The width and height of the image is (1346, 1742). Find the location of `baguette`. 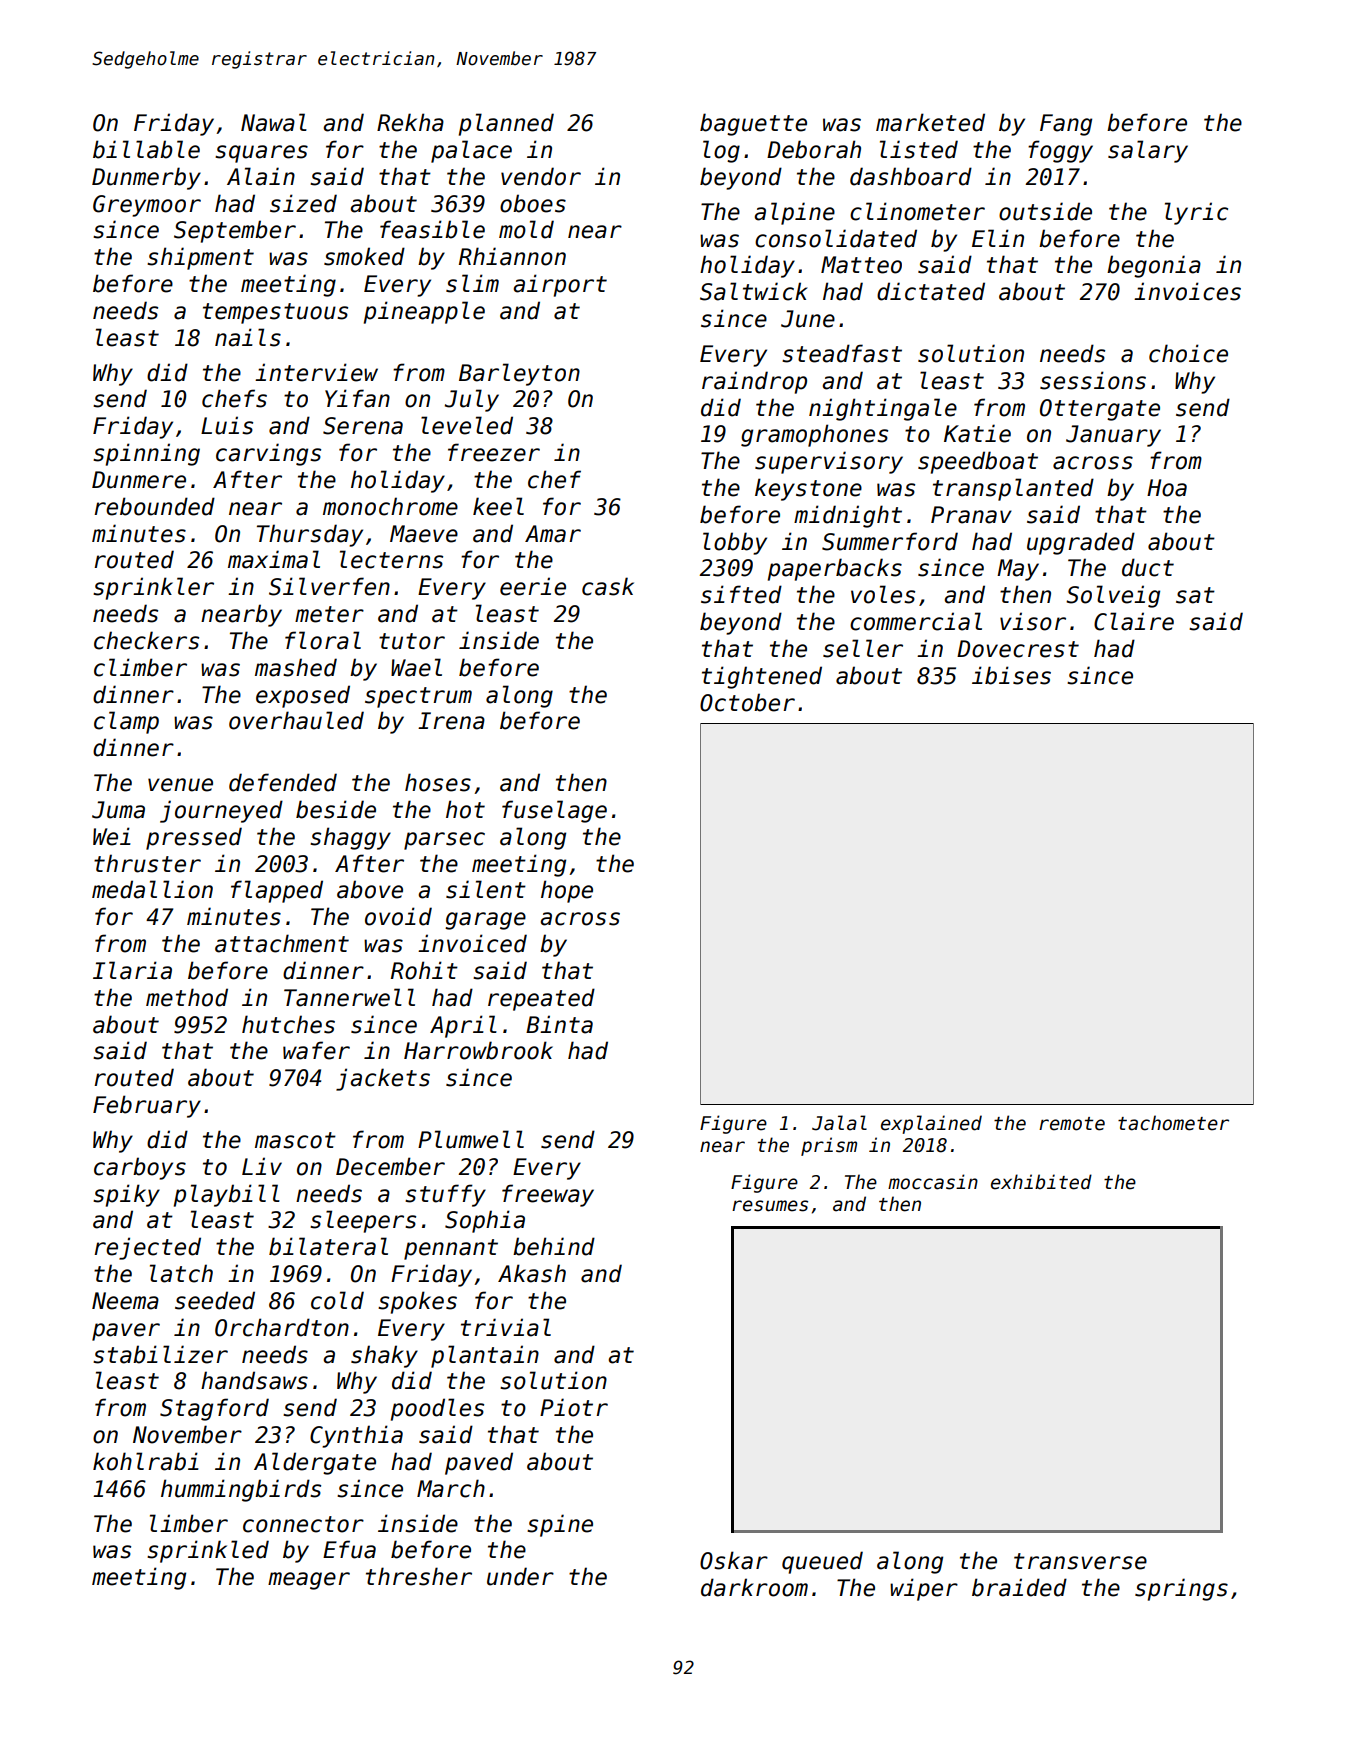

baguette is located at coordinates (753, 124).
